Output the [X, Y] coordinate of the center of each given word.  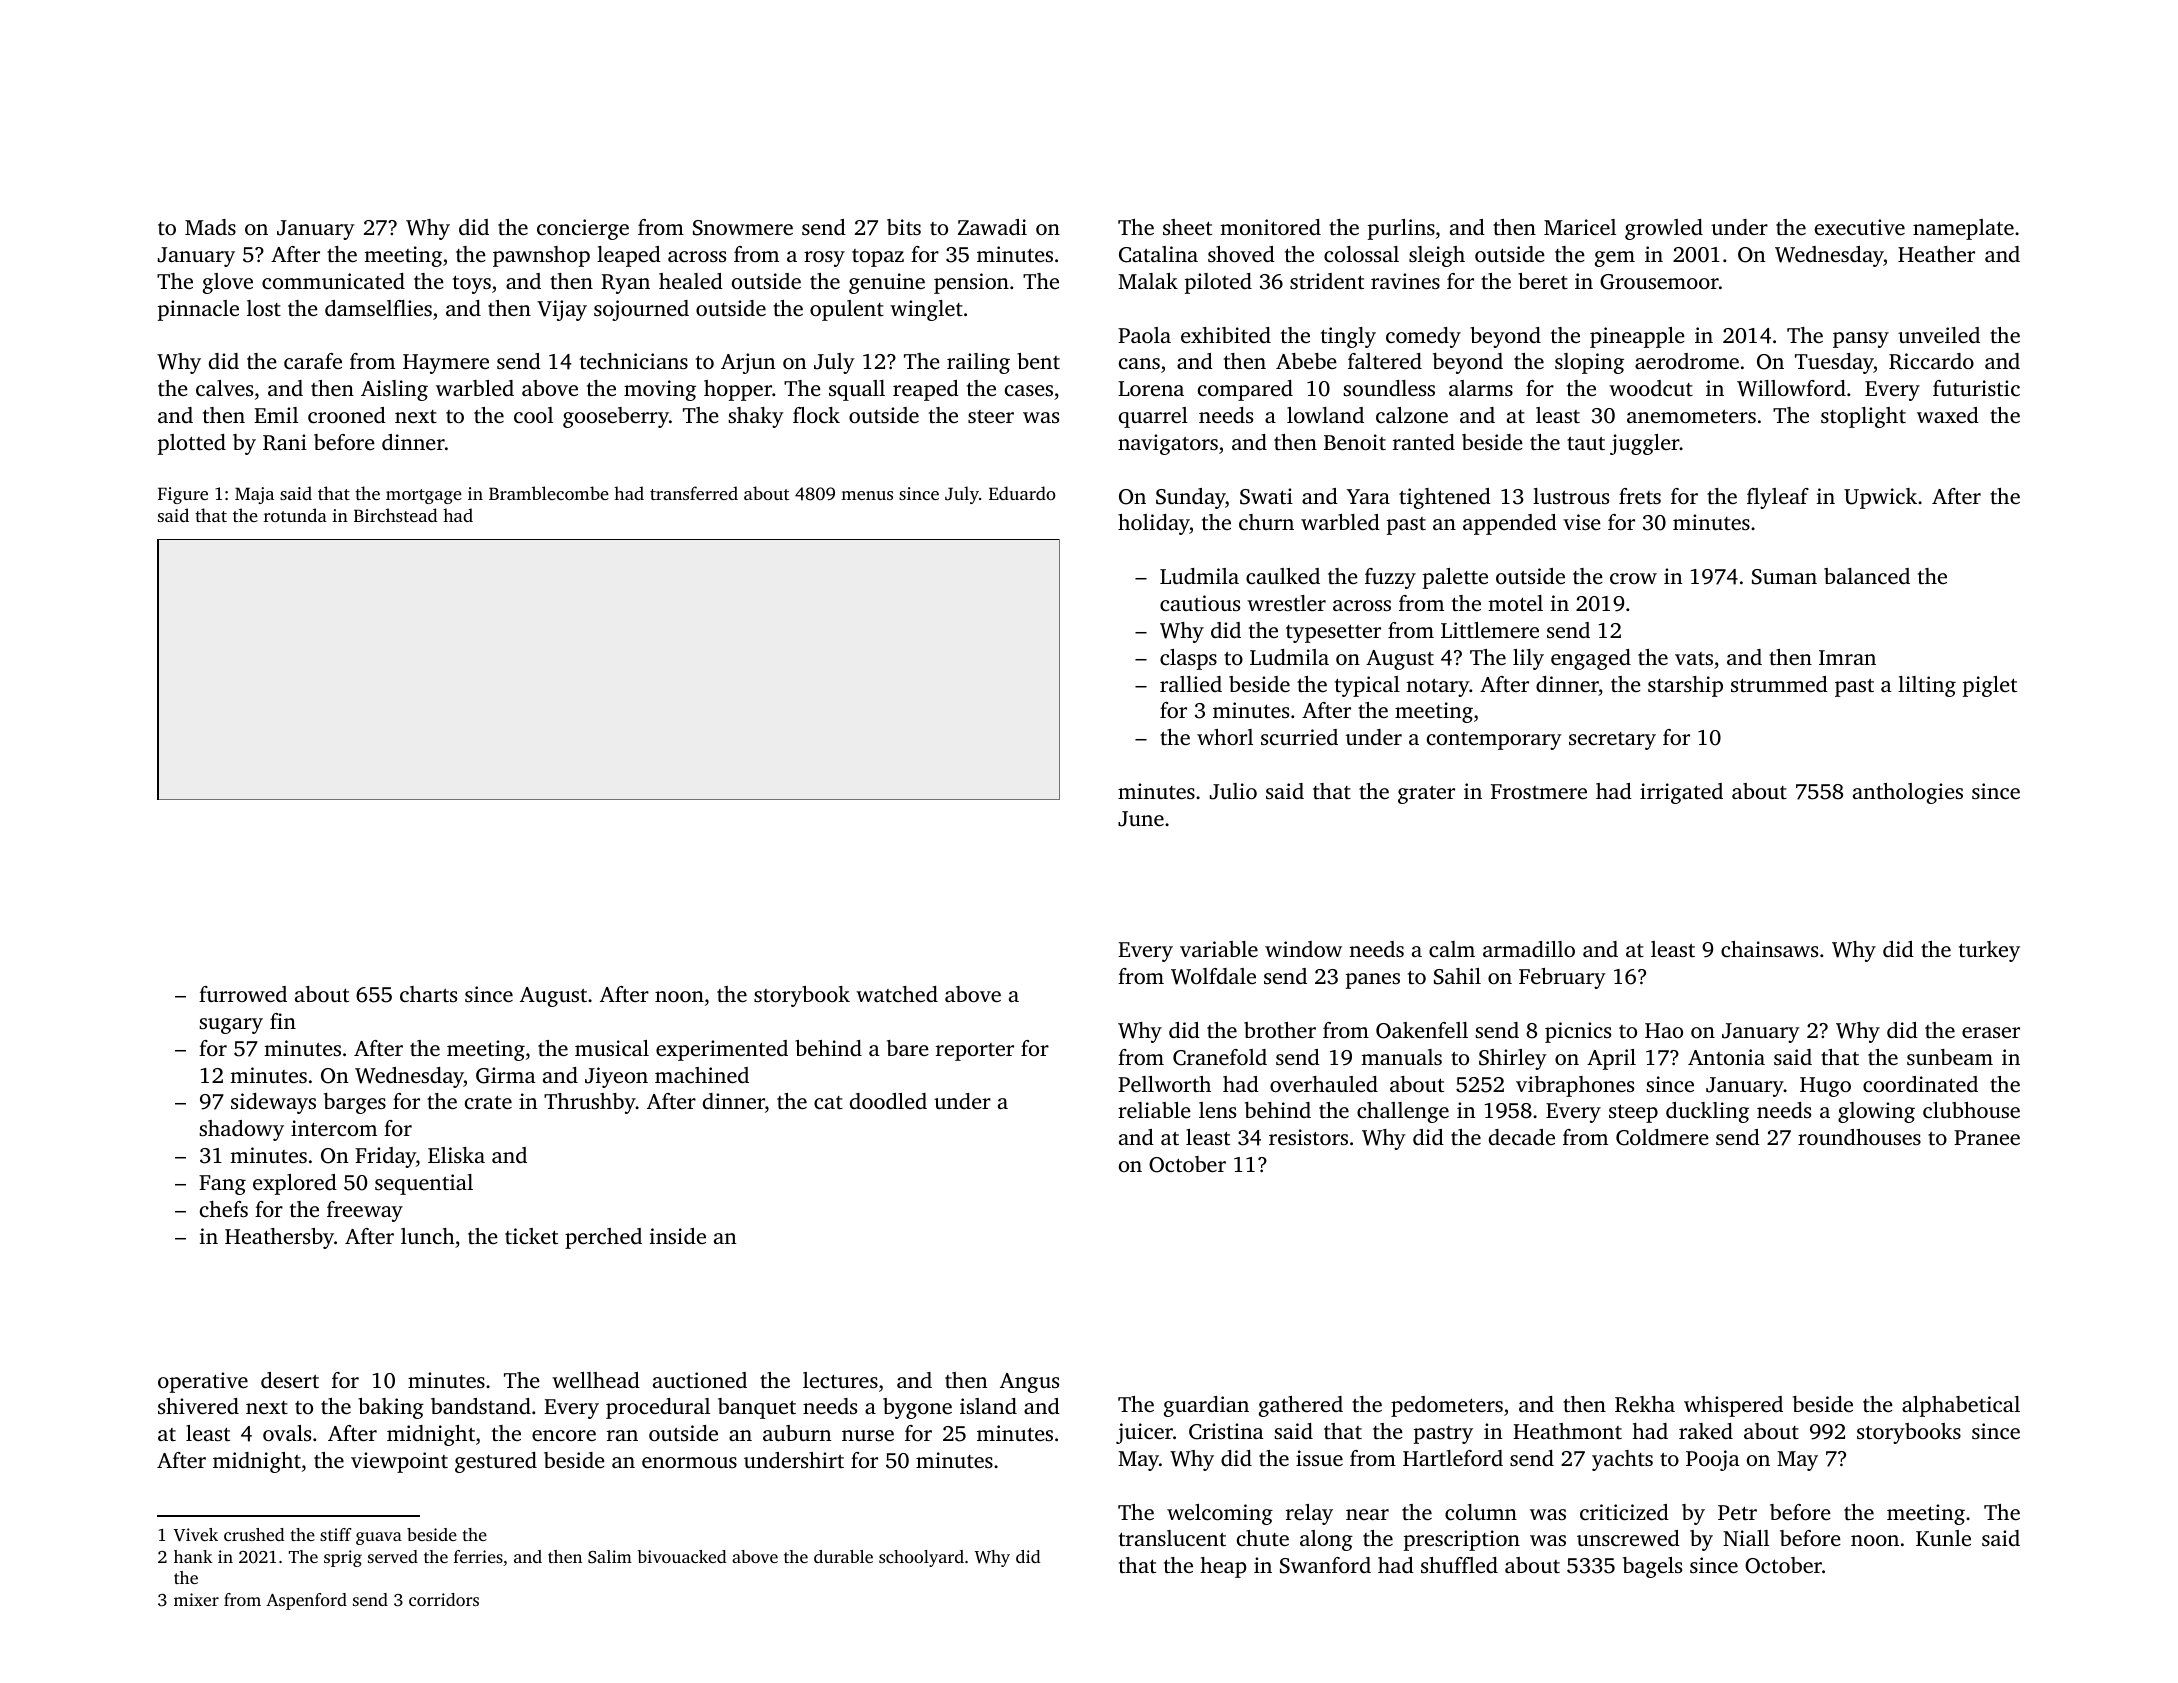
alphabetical [1961, 1406]
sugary [231, 1026]
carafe [313, 361]
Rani [285, 442]
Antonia [1726, 1057]
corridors [444, 1599]
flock [816, 415]
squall [857, 390]
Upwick [1880, 498]
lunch [428, 1236]
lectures [840, 1380]
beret [1543, 281]
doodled [888, 1101]
